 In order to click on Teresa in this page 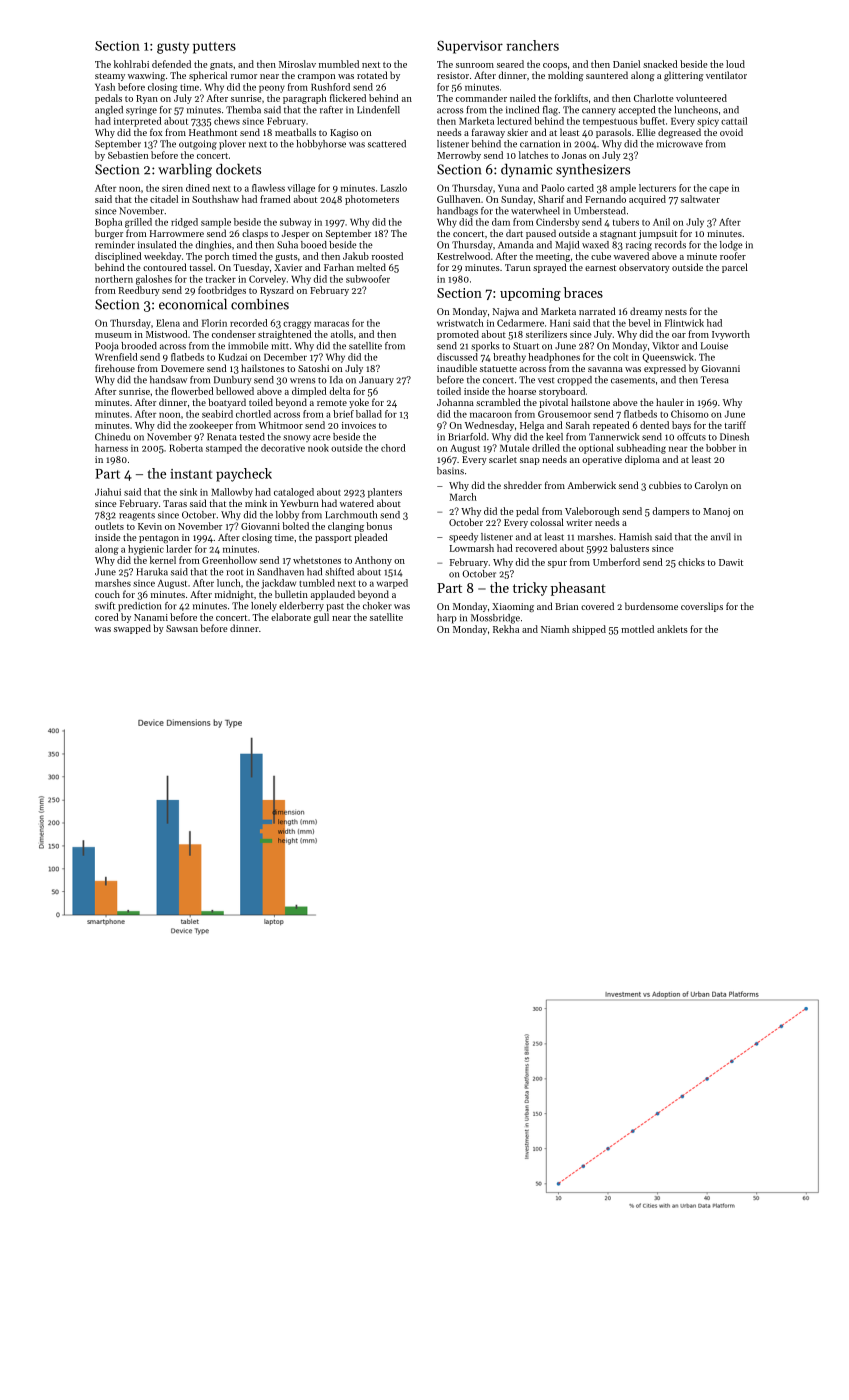, I will do `click(714, 380)`.
